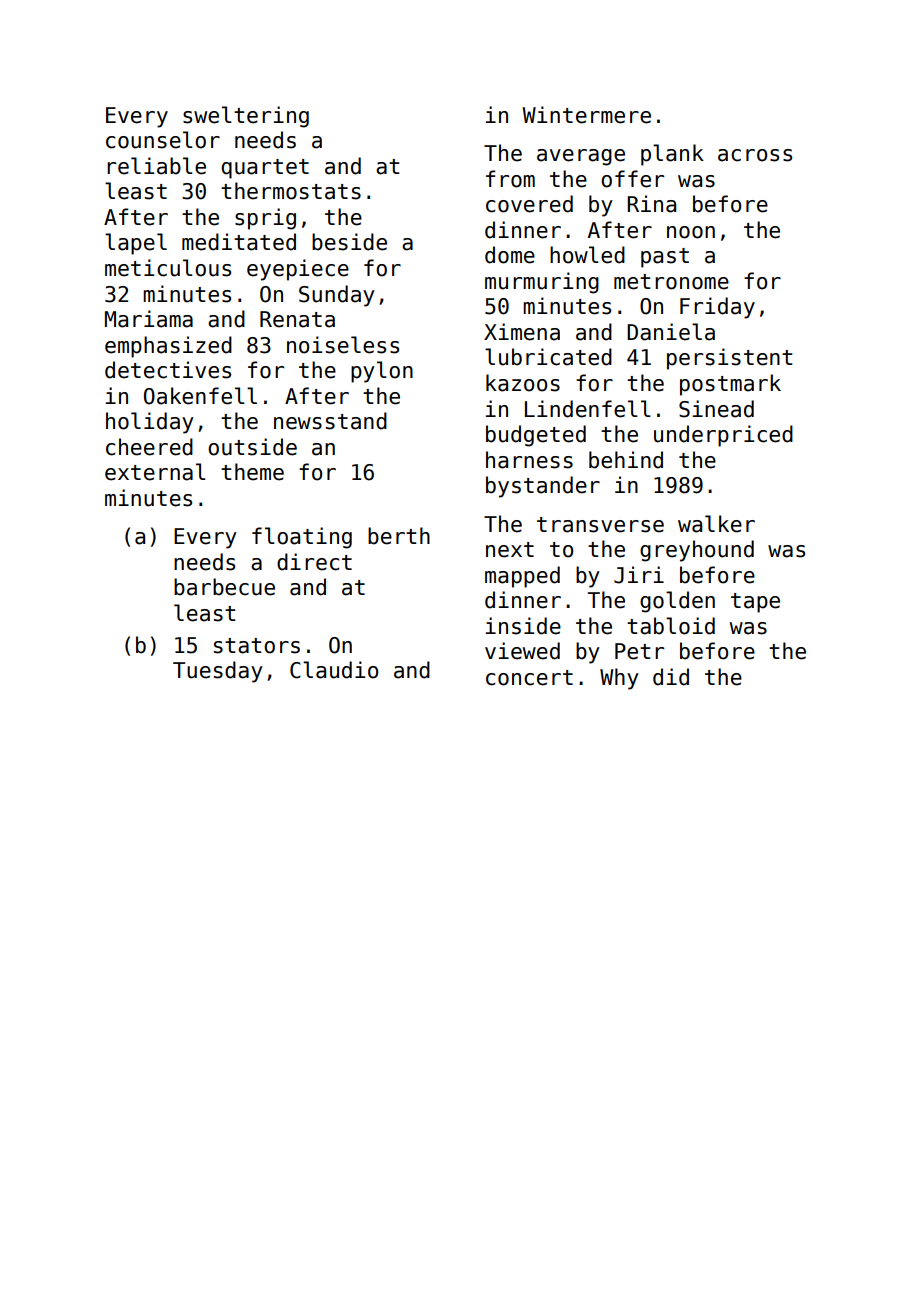  What do you see at coordinates (218, 672) in the page?
I see `Tuesday` at bounding box center [218, 672].
